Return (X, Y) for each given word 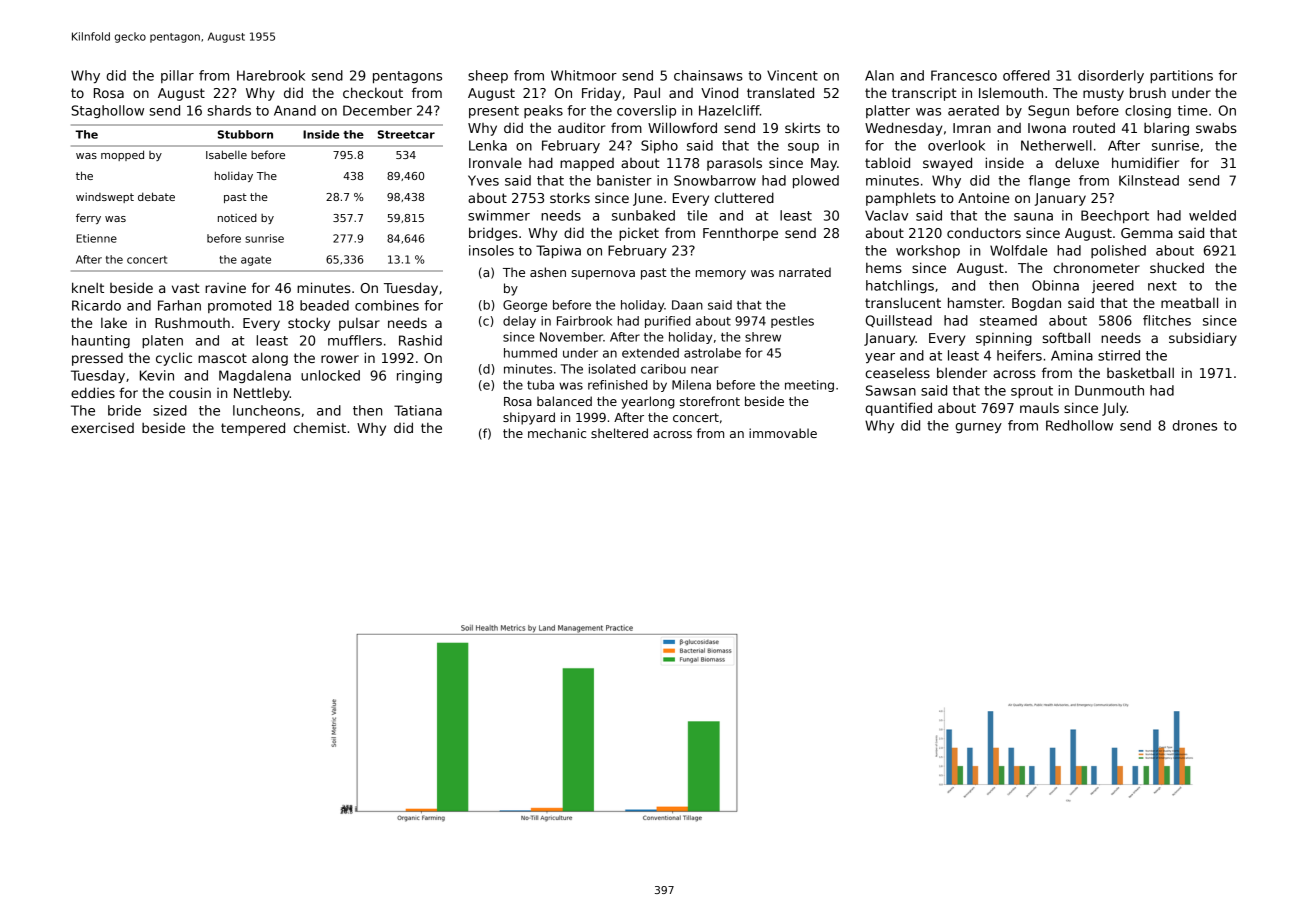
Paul (647, 92)
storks (570, 197)
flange (1049, 181)
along (270, 359)
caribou (663, 369)
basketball (1140, 372)
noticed (237, 217)
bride (124, 410)
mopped (122, 155)
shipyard (529, 418)
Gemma (1147, 233)
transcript (924, 94)
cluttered (744, 197)
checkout (373, 92)
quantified (898, 409)
